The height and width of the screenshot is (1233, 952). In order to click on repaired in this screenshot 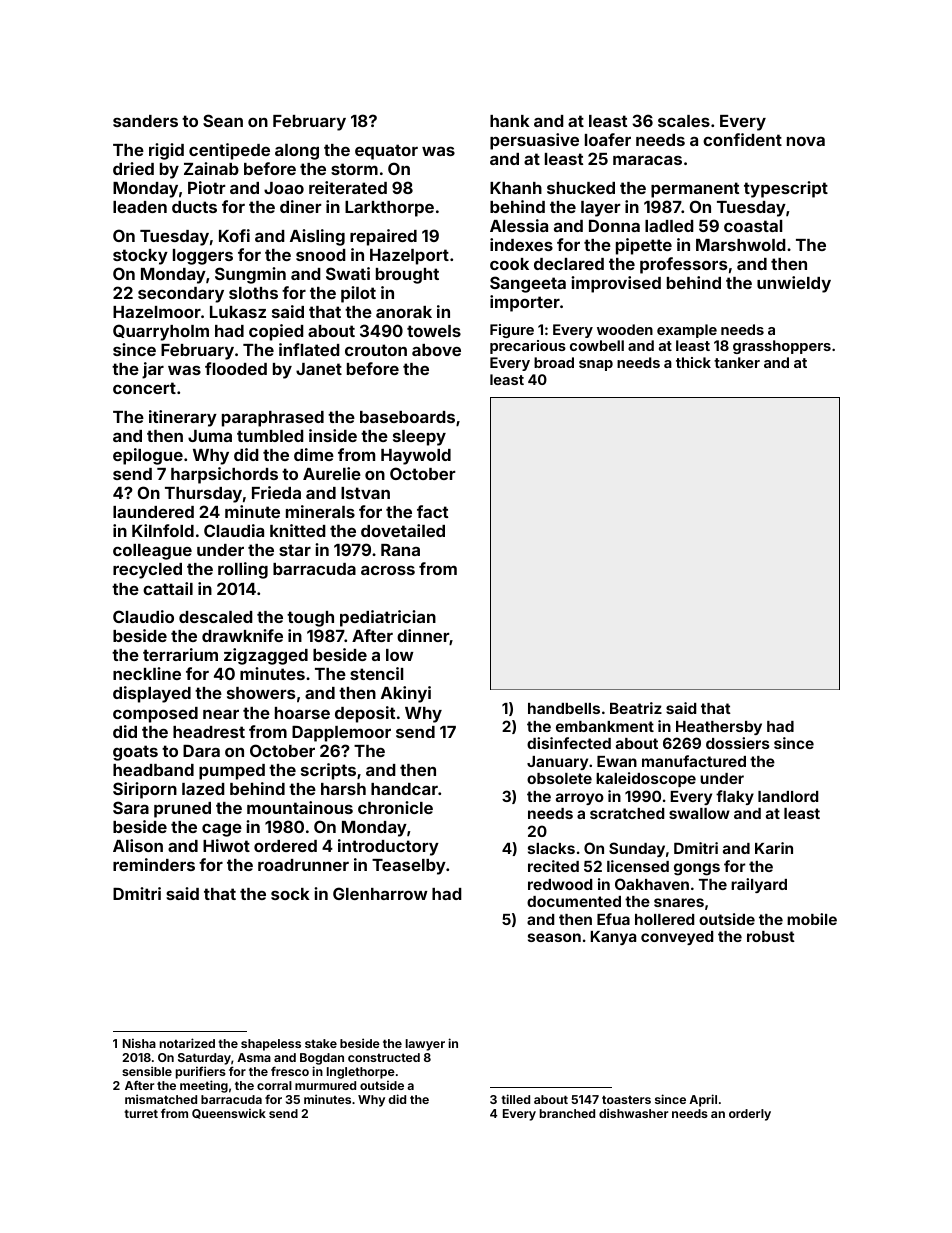, I will do `click(383, 237)`.
